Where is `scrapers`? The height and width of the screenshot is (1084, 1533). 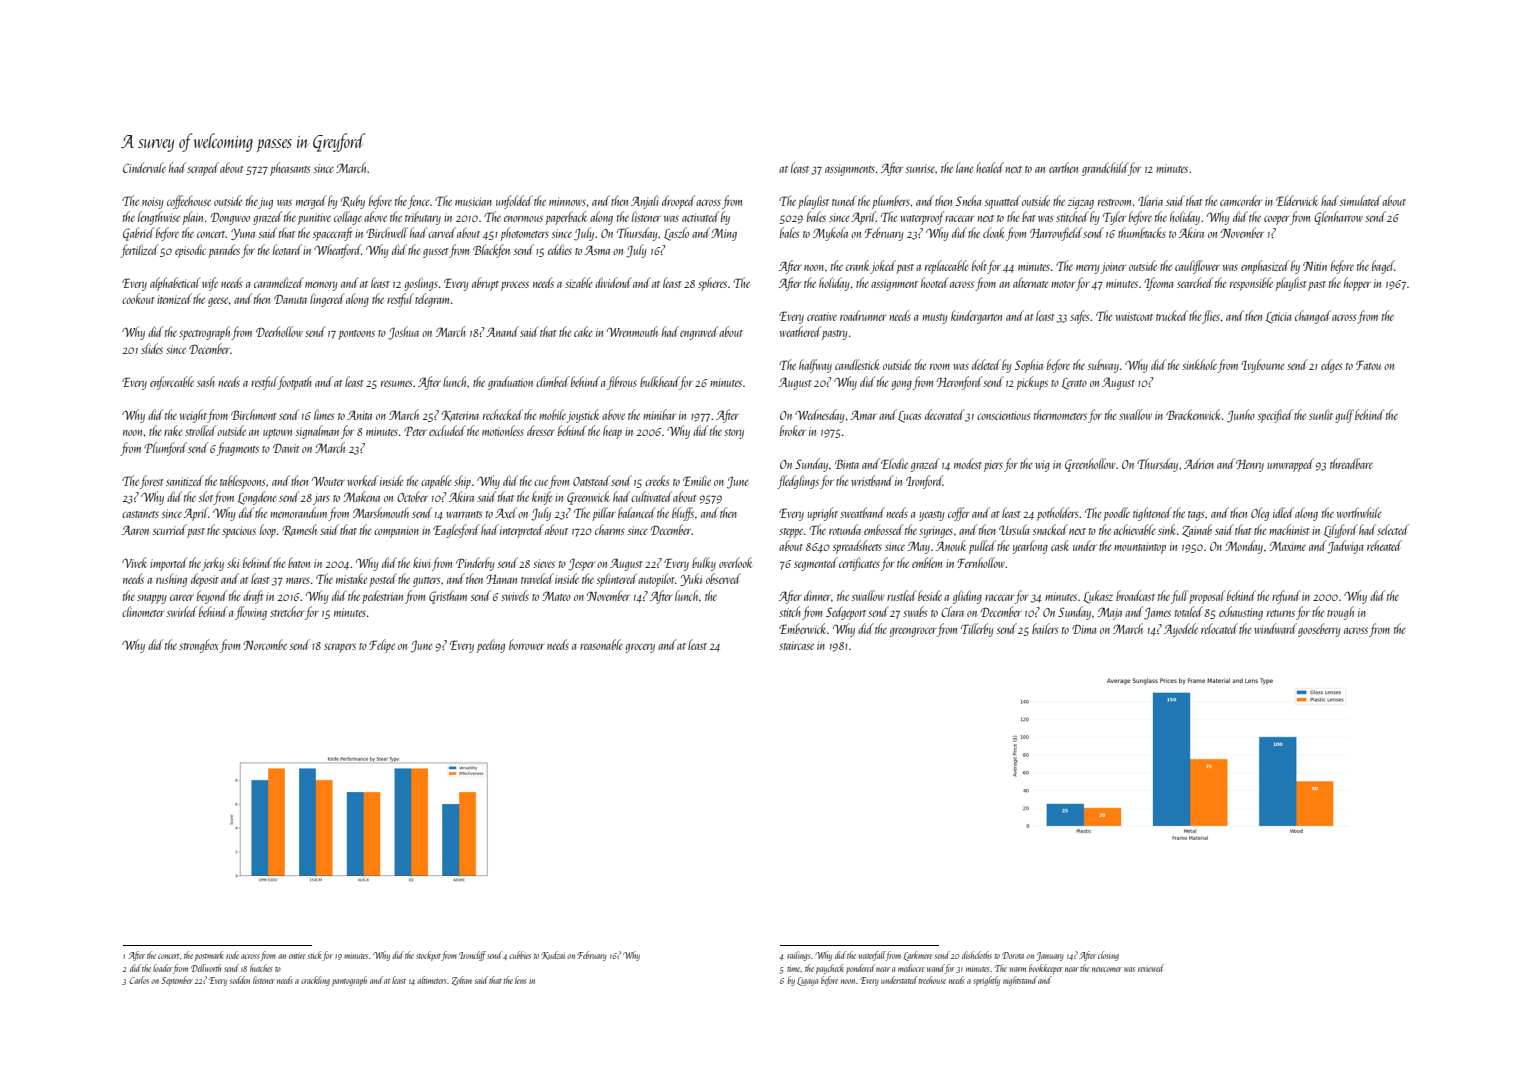 scrapers is located at coordinates (340, 648).
